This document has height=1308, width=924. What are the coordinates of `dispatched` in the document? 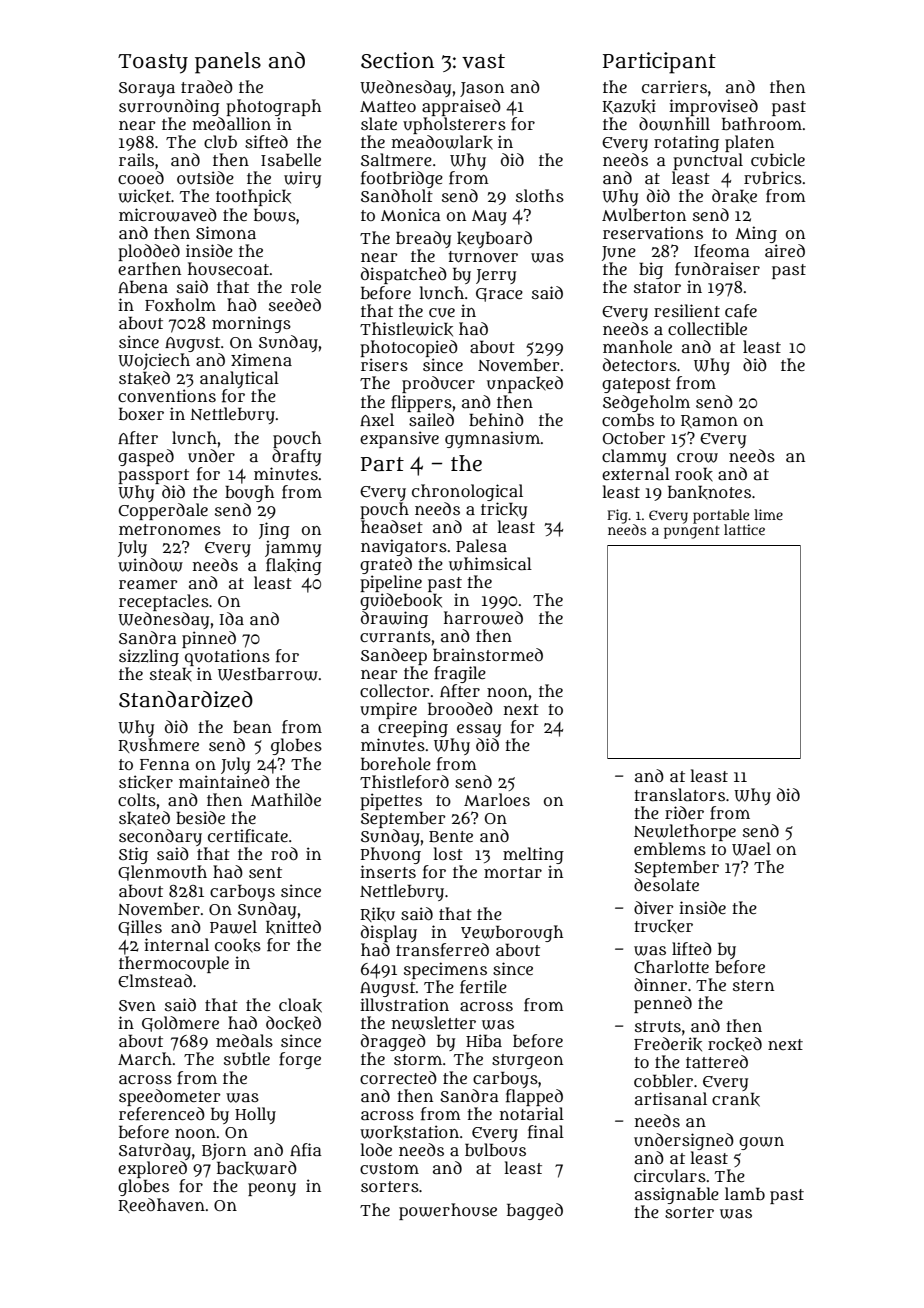 It's located at (404, 275).
